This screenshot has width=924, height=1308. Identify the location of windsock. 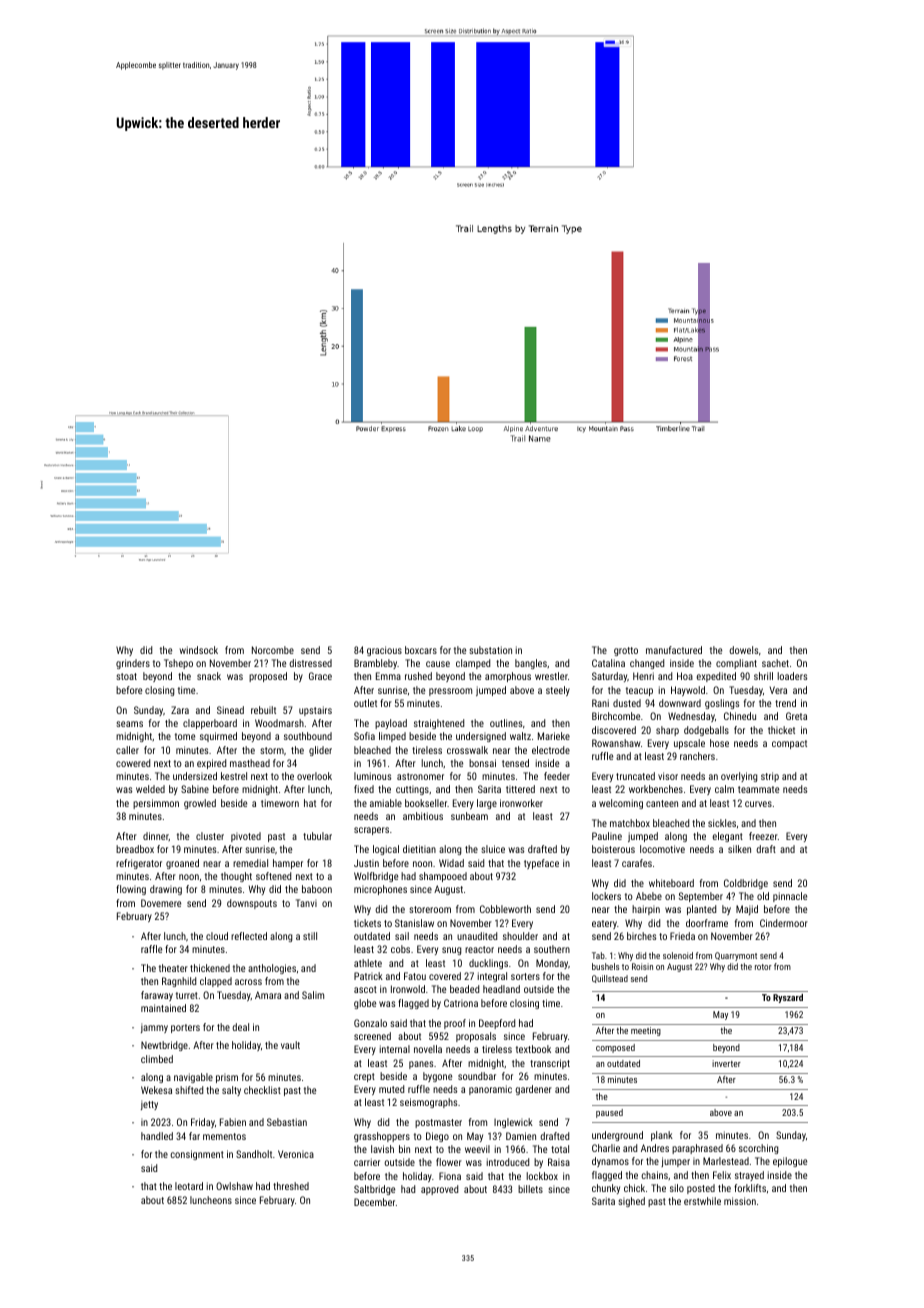
(199, 650).
